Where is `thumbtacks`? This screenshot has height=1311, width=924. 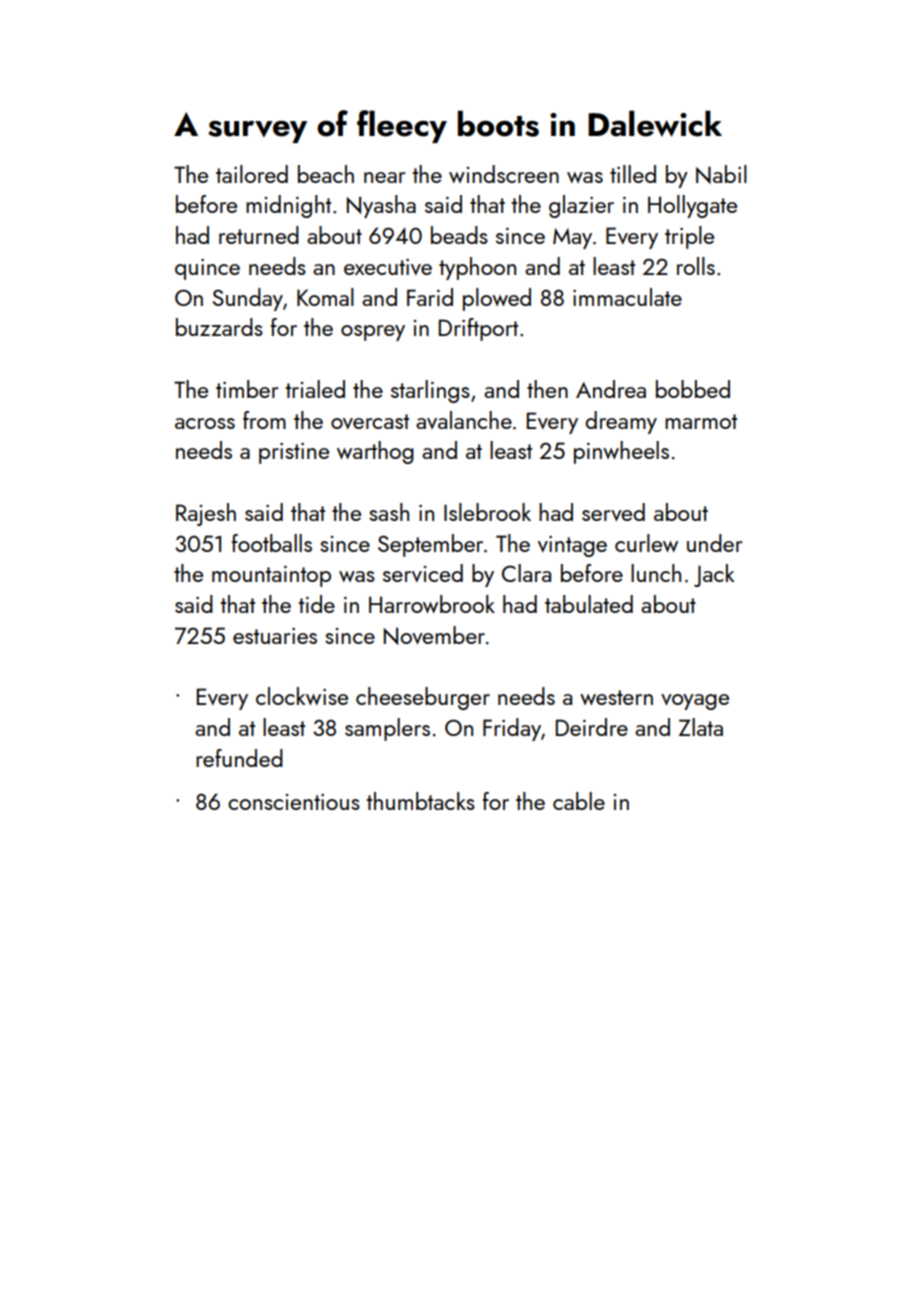
thumbtacks is located at coordinates (420, 801).
